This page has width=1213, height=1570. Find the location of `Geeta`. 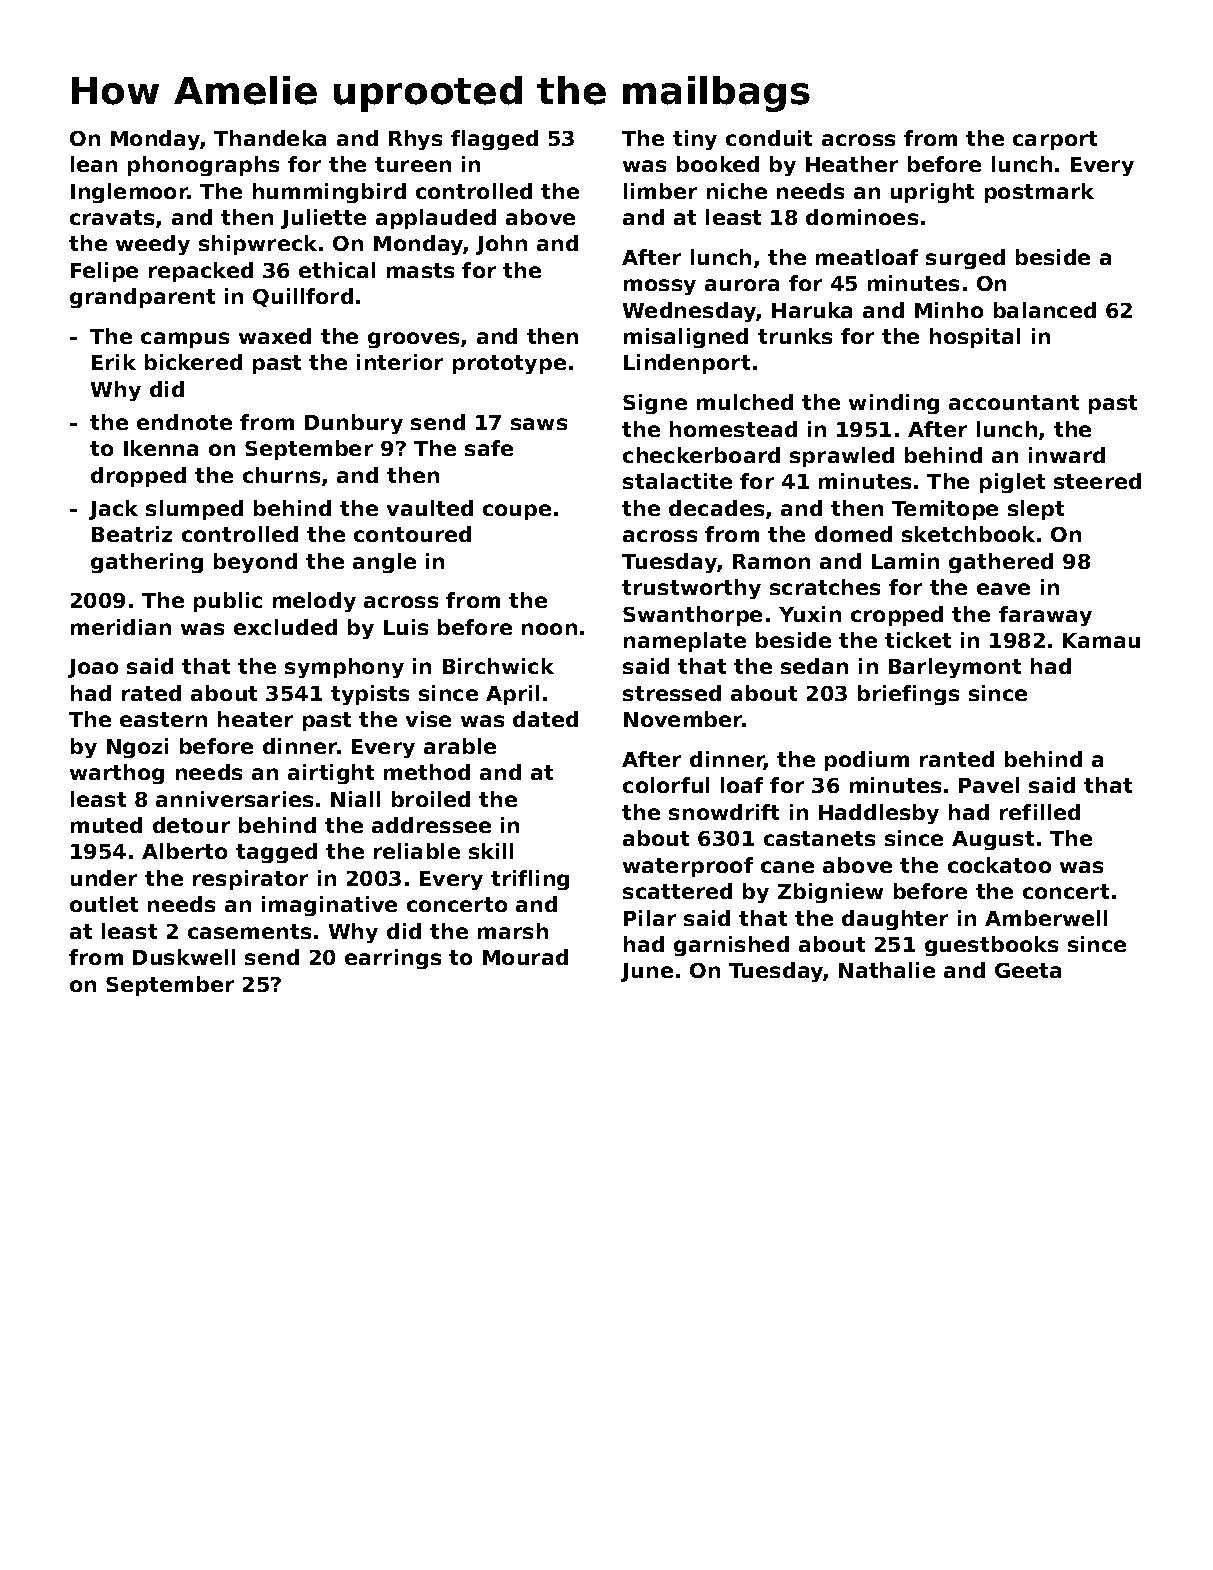

Geeta is located at coordinates (1028, 970).
